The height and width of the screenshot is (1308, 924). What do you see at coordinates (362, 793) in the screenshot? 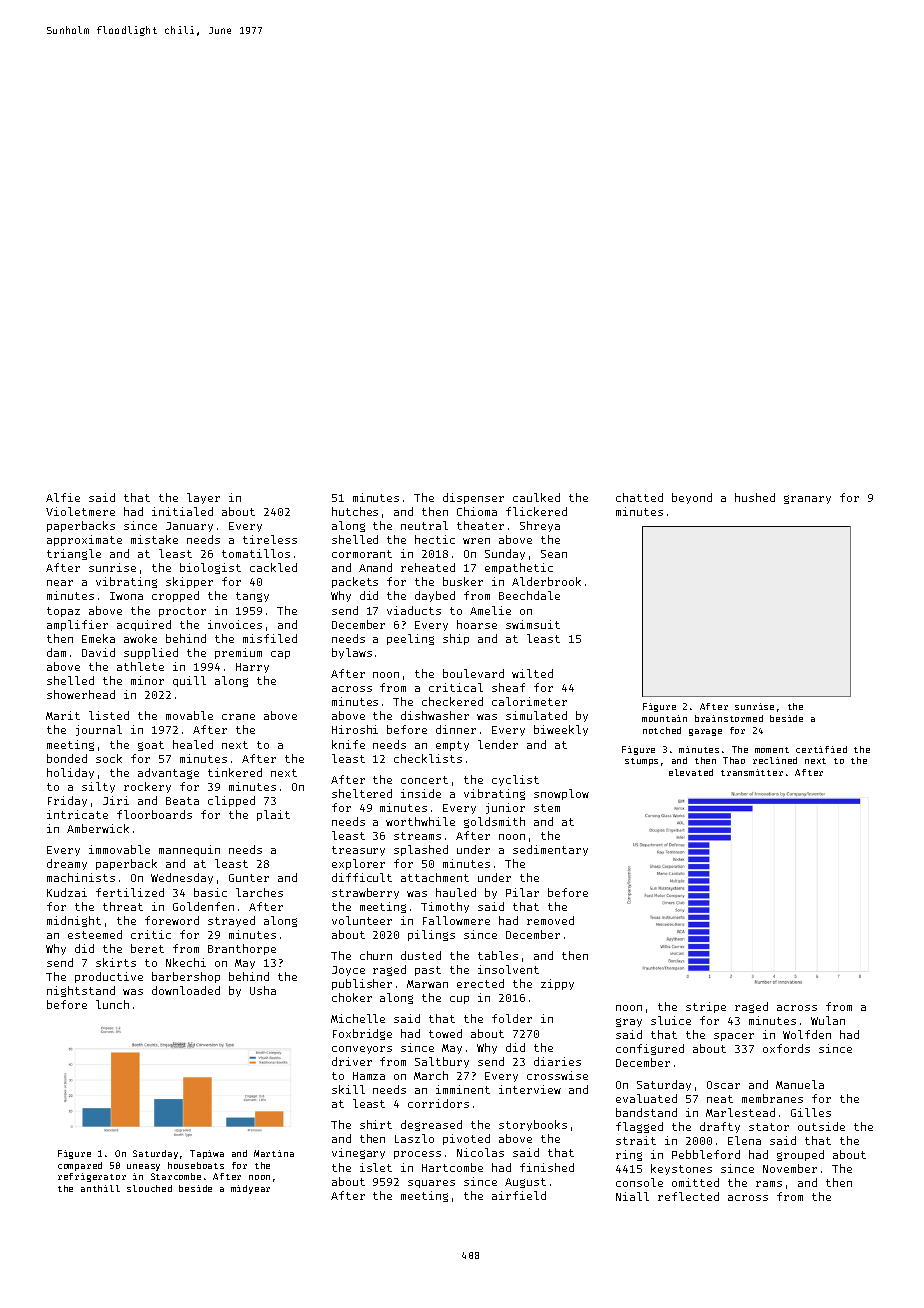
I see `sheltered` at bounding box center [362, 793].
